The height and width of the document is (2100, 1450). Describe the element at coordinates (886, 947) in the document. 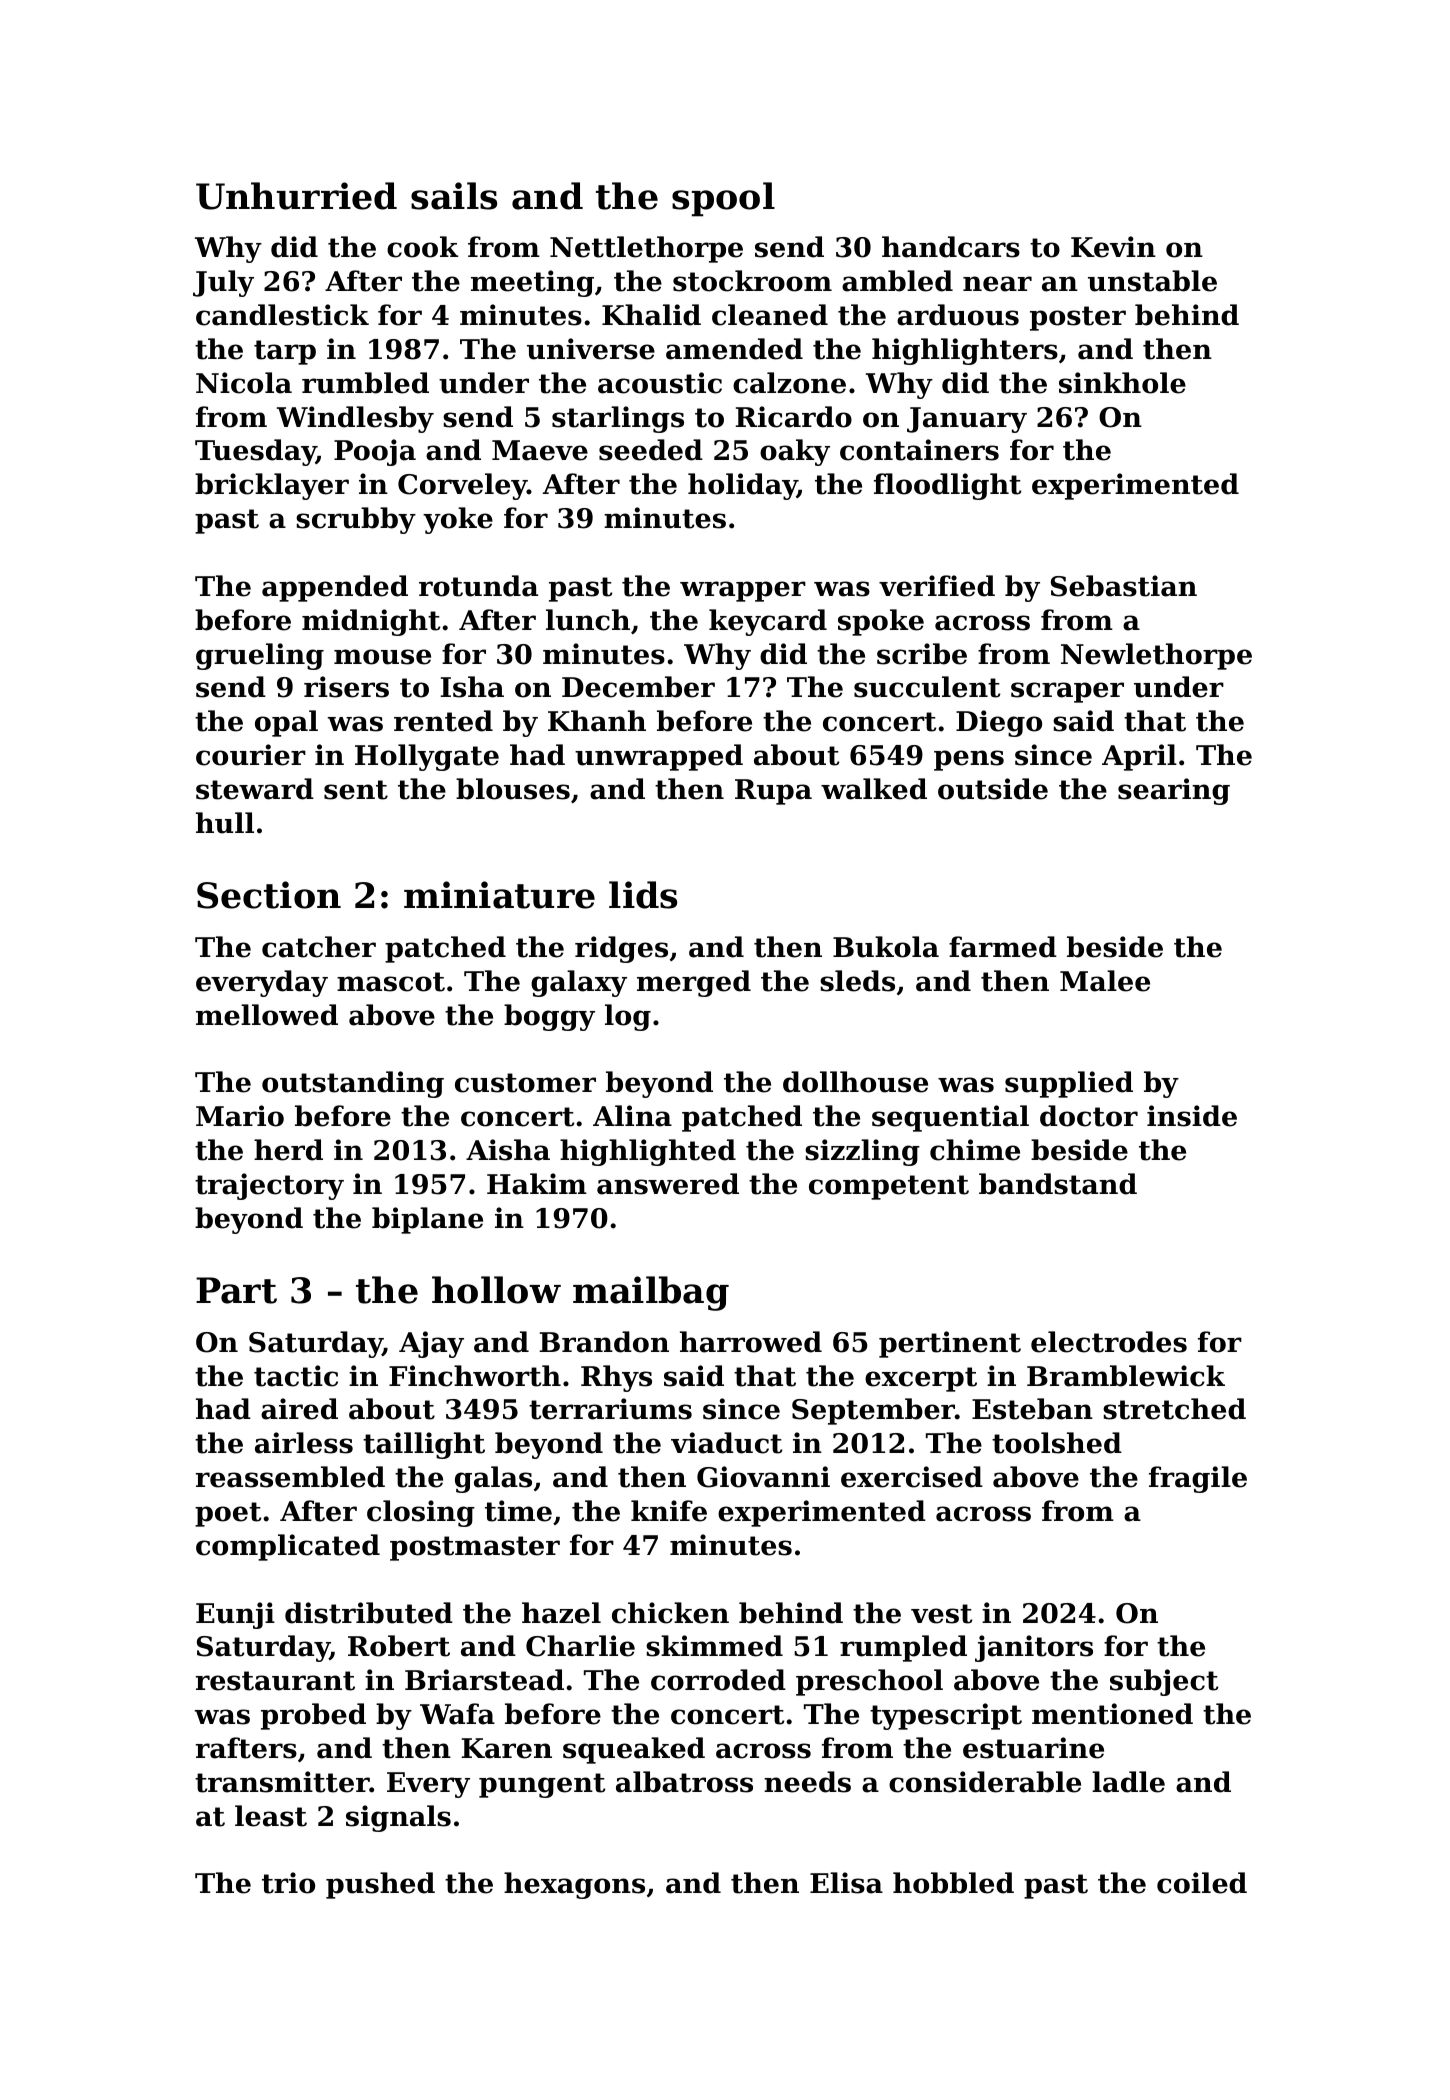

I see `Bukola` at that location.
